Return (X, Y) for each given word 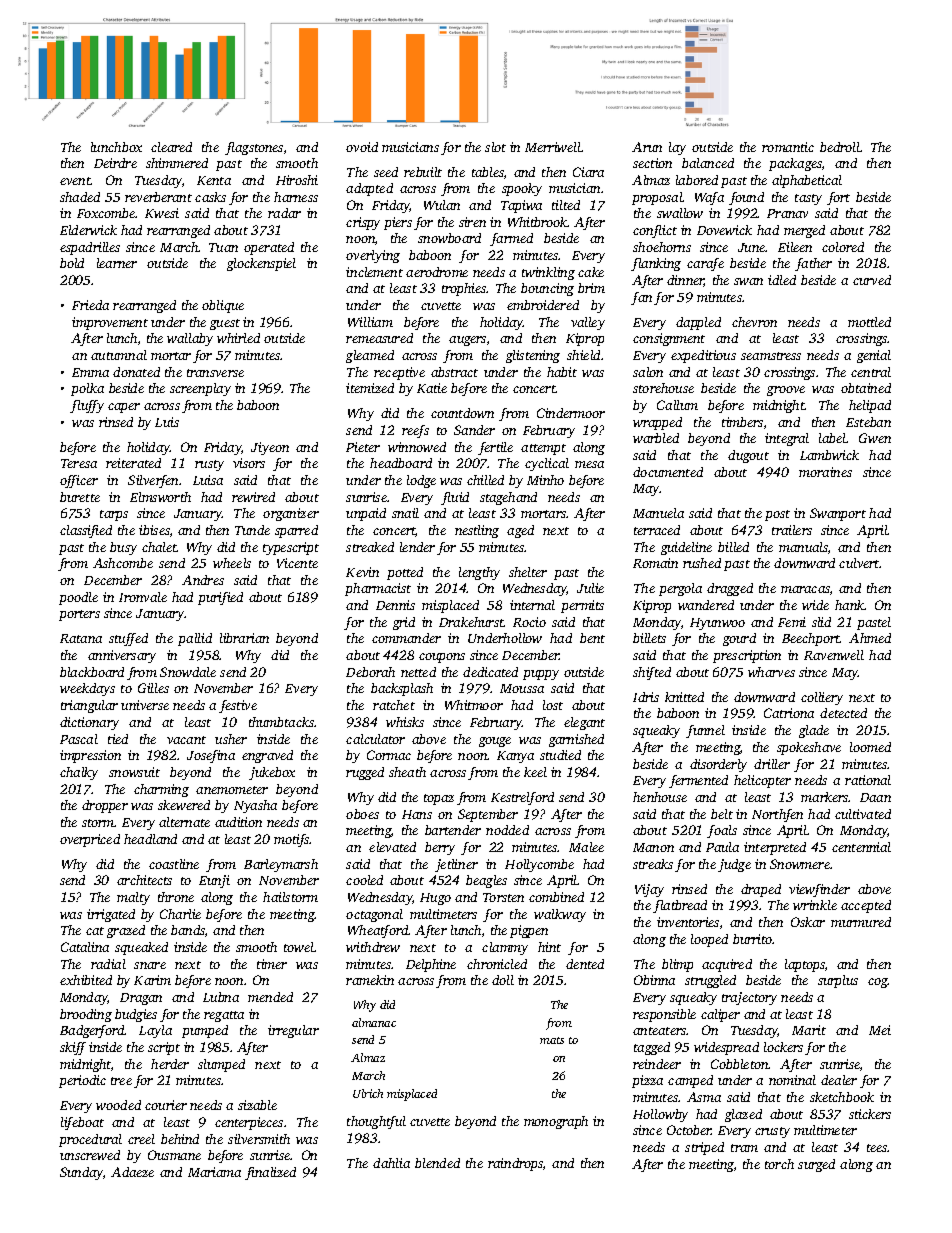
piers (398, 223)
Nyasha (255, 806)
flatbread (680, 906)
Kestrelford (522, 798)
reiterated (133, 463)
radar (284, 213)
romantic (788, 147)
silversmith (259, 1139)
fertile (495, 448)
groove (786, 391)
